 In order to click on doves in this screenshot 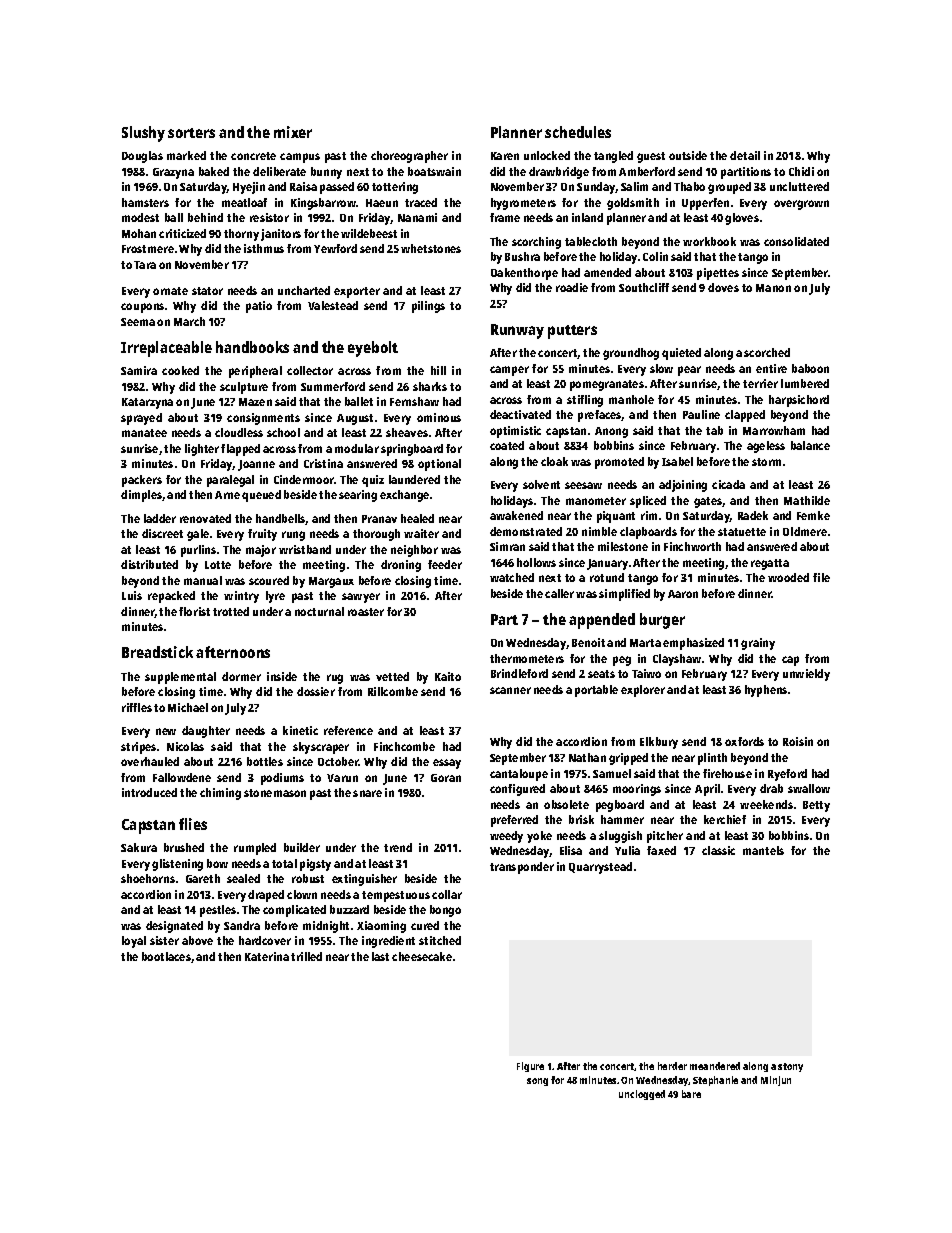, I will do `click(723, 287)`.
